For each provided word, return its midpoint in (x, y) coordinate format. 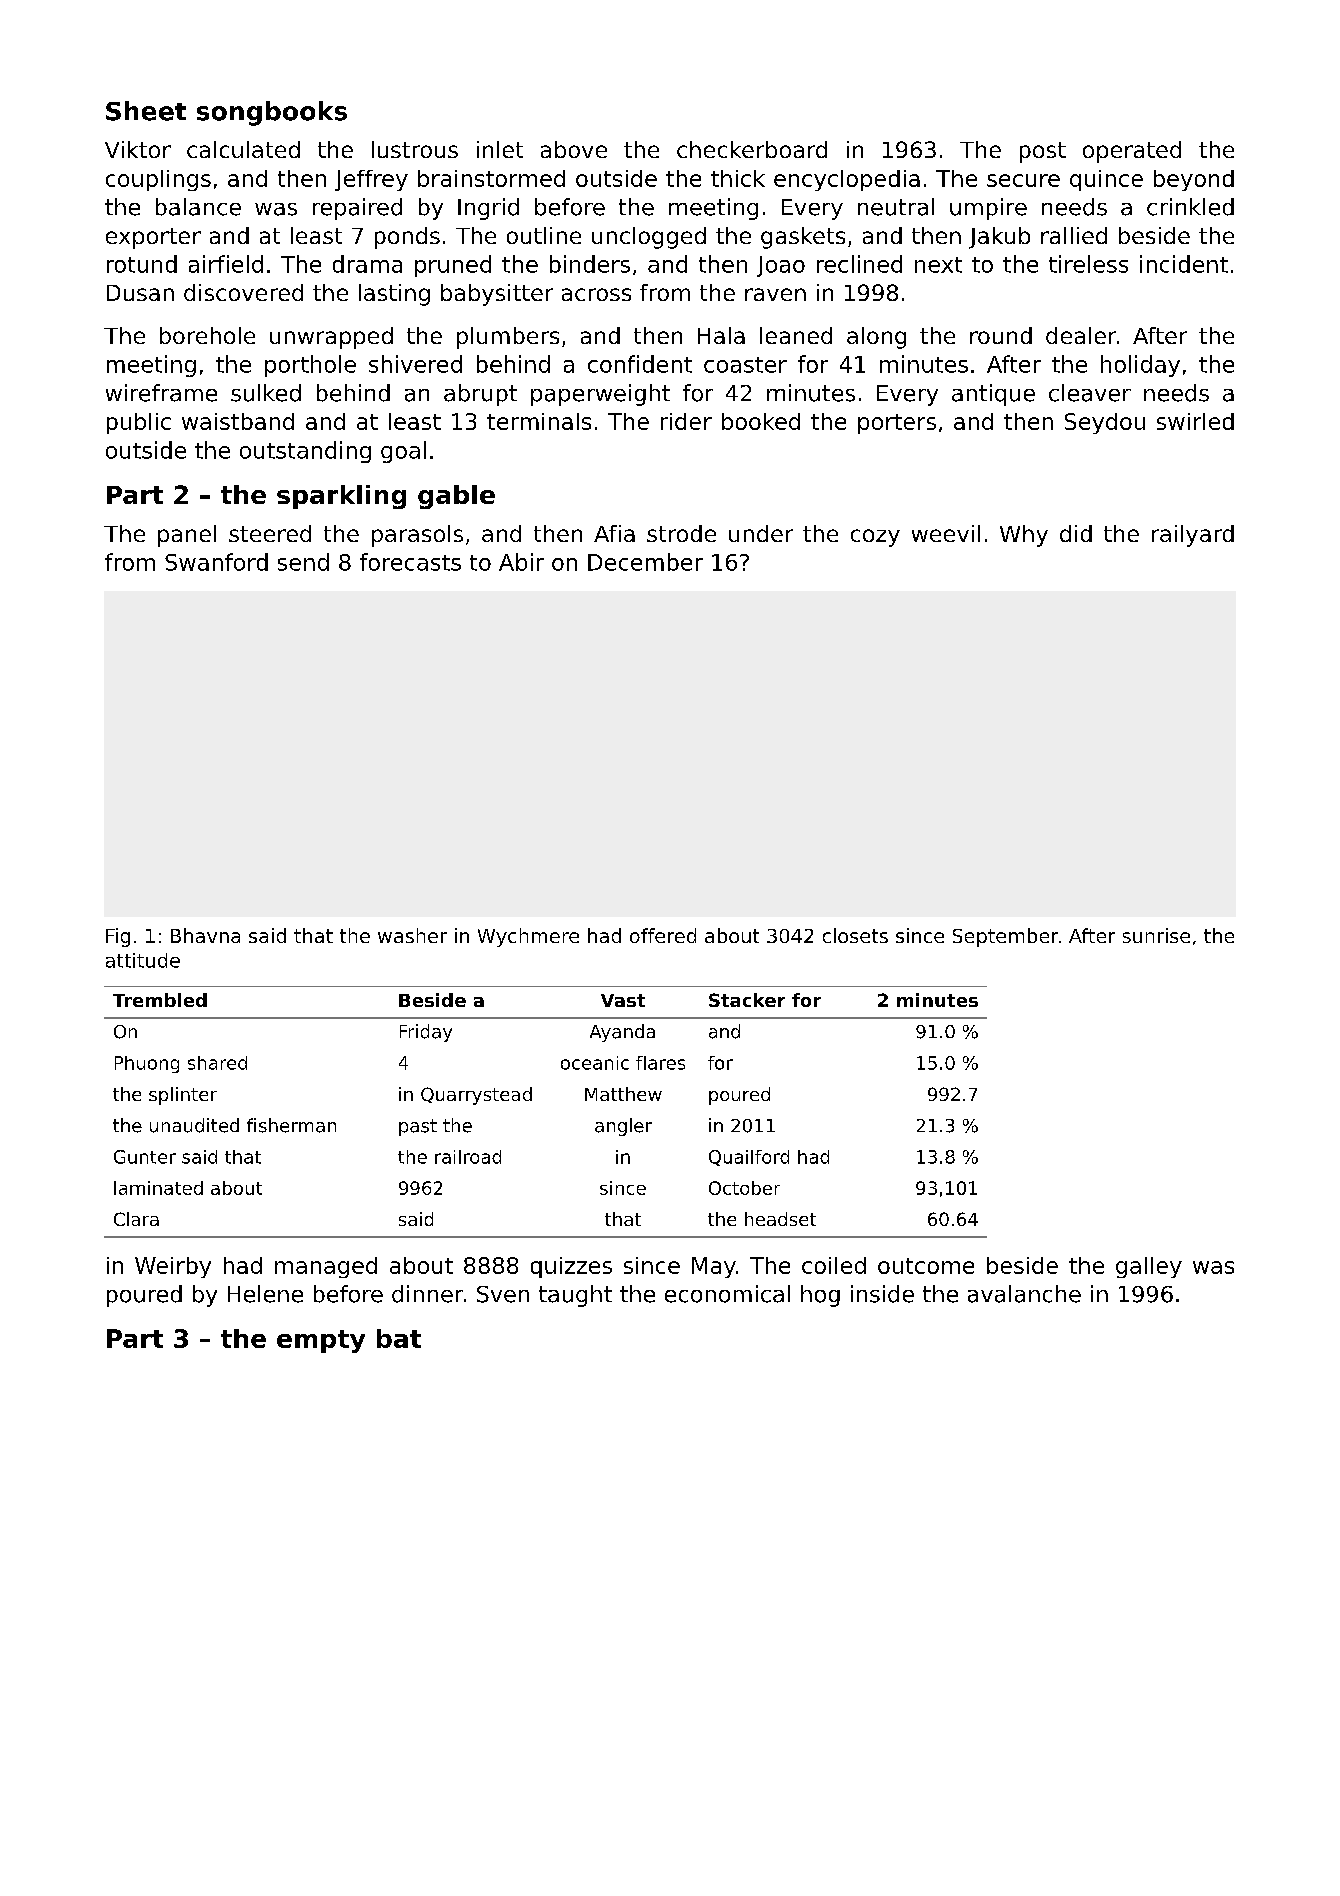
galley (1149, 1267)
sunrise (1156, 935)
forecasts (410, 562)
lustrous (415, 149)
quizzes (571, 1267)
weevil (946, 533)
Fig (118, 937)
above (574, 149)
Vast (623, 1000)
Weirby (173, 1267)
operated (1132, 152)
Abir (521, 562)
